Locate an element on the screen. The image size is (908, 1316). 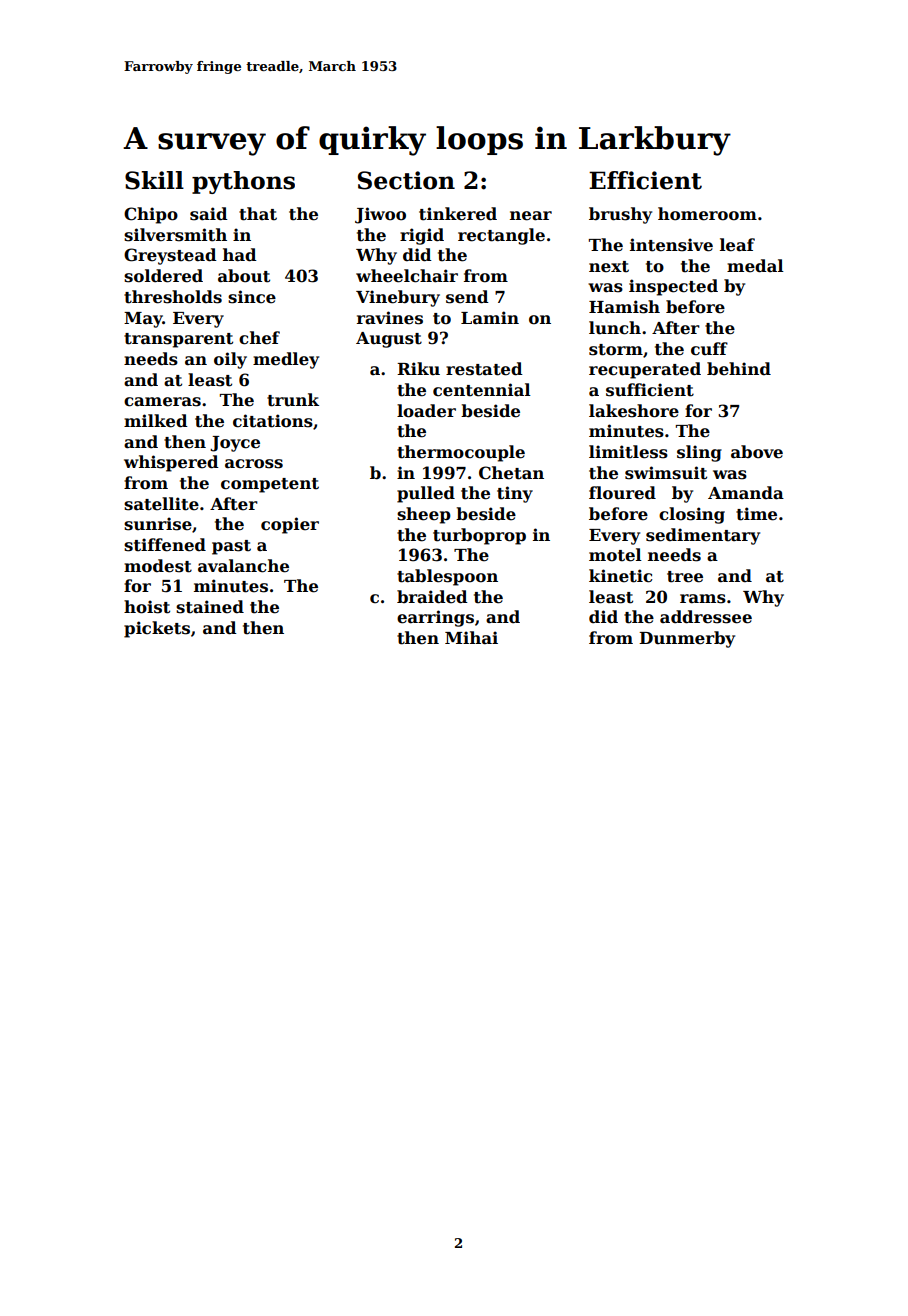
Skill is located at coordinates (154, 180).
